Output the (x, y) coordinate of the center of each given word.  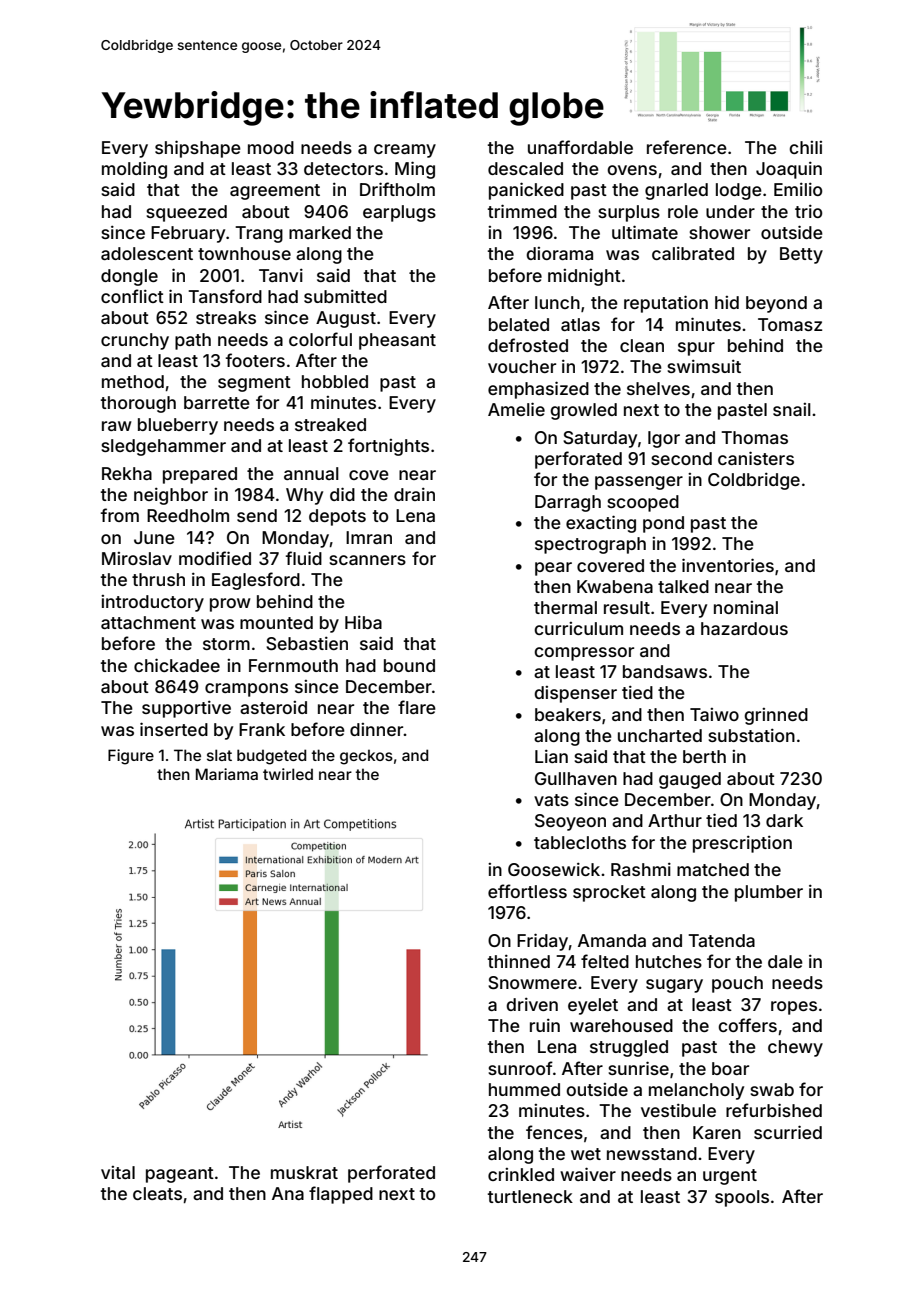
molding (134, 170)
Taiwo (714, 714)
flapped (341, 1195)
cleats (157, 1193)
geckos (366, 757)
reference (687, 147)
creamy (405, 151)
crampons (246, 690)
